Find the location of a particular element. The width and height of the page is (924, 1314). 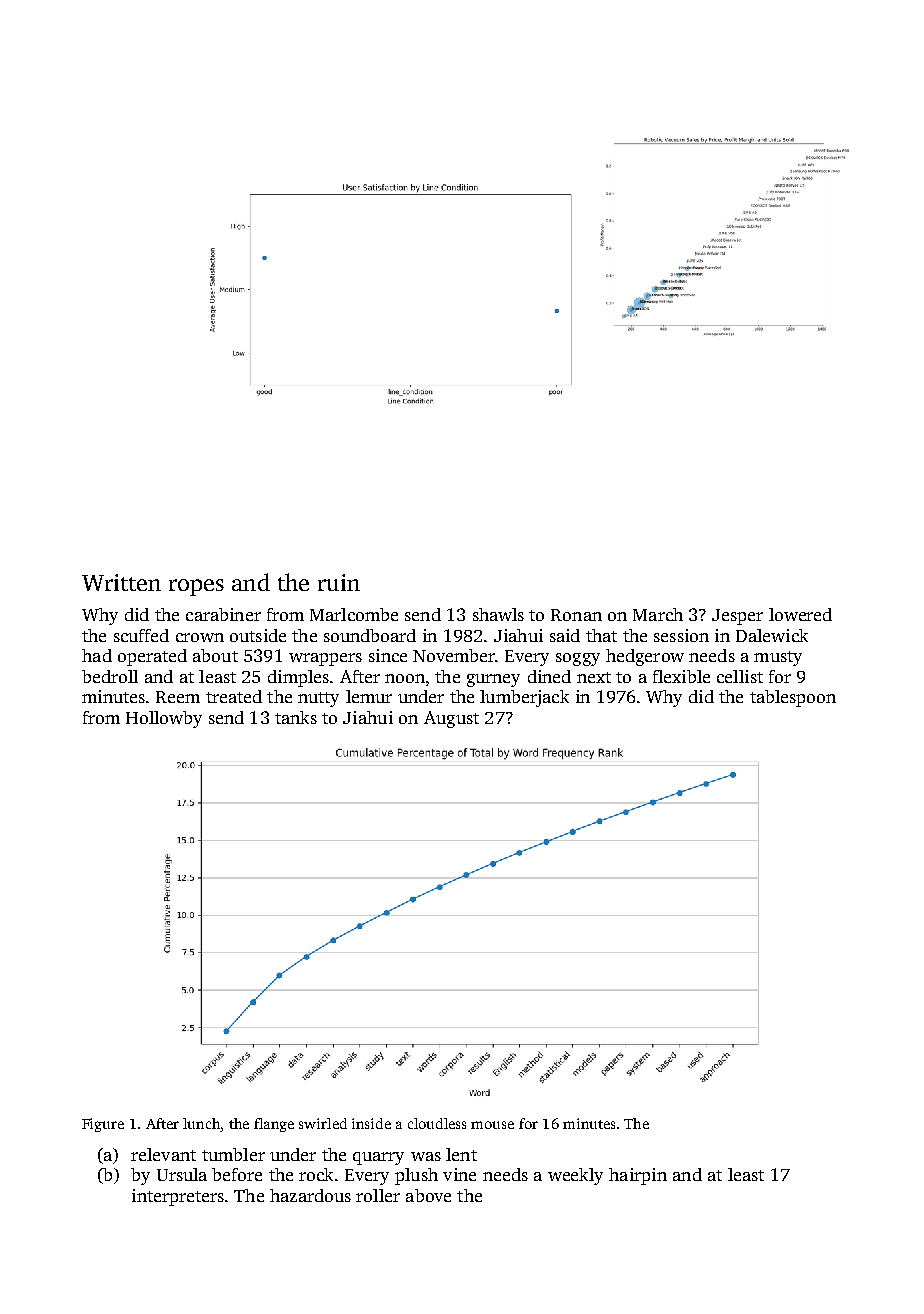

vine is located at coordinates (459, 1174).
